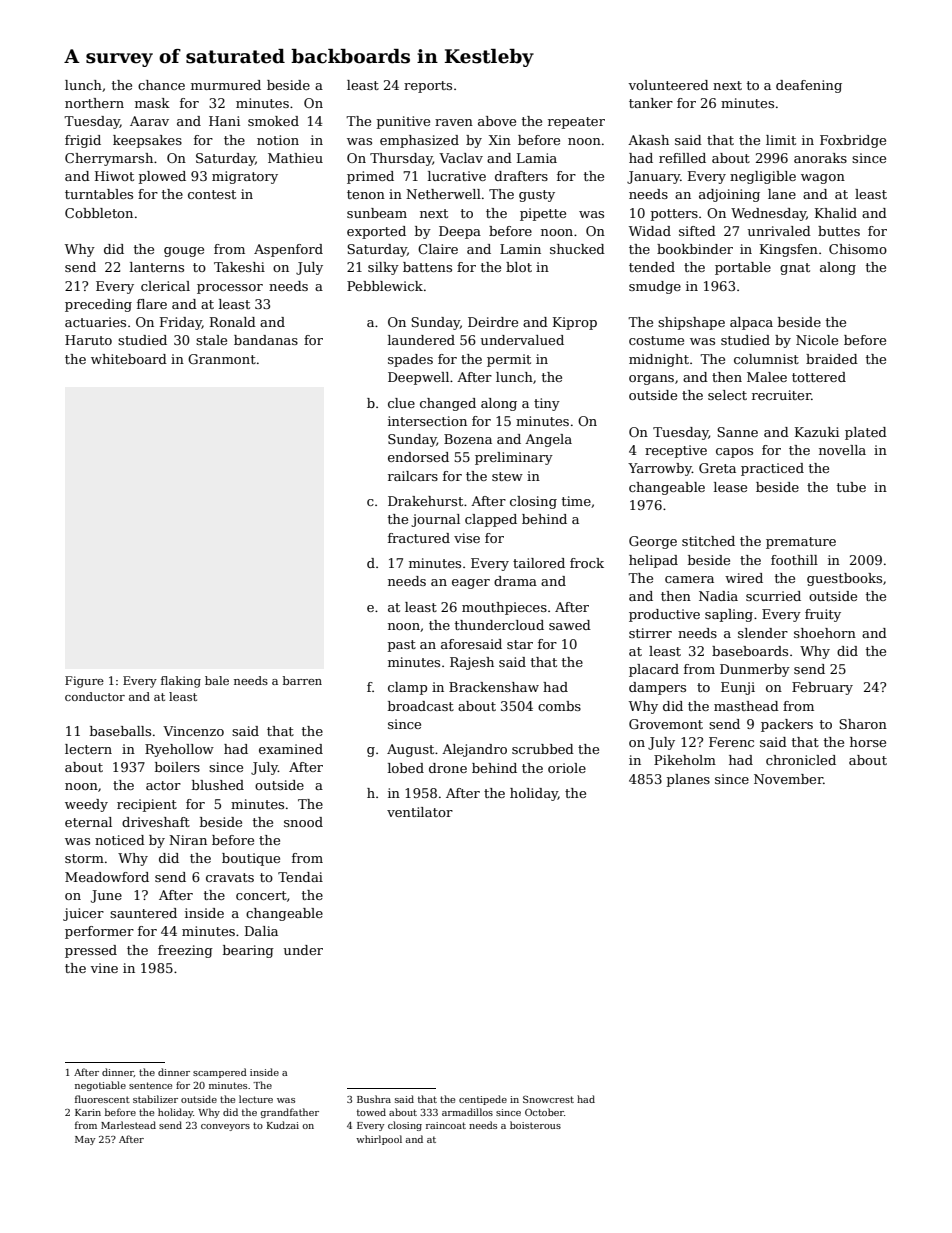 This screenshot has height=1233, width=952. I want to click on whiteboard, so click(129, 359).
